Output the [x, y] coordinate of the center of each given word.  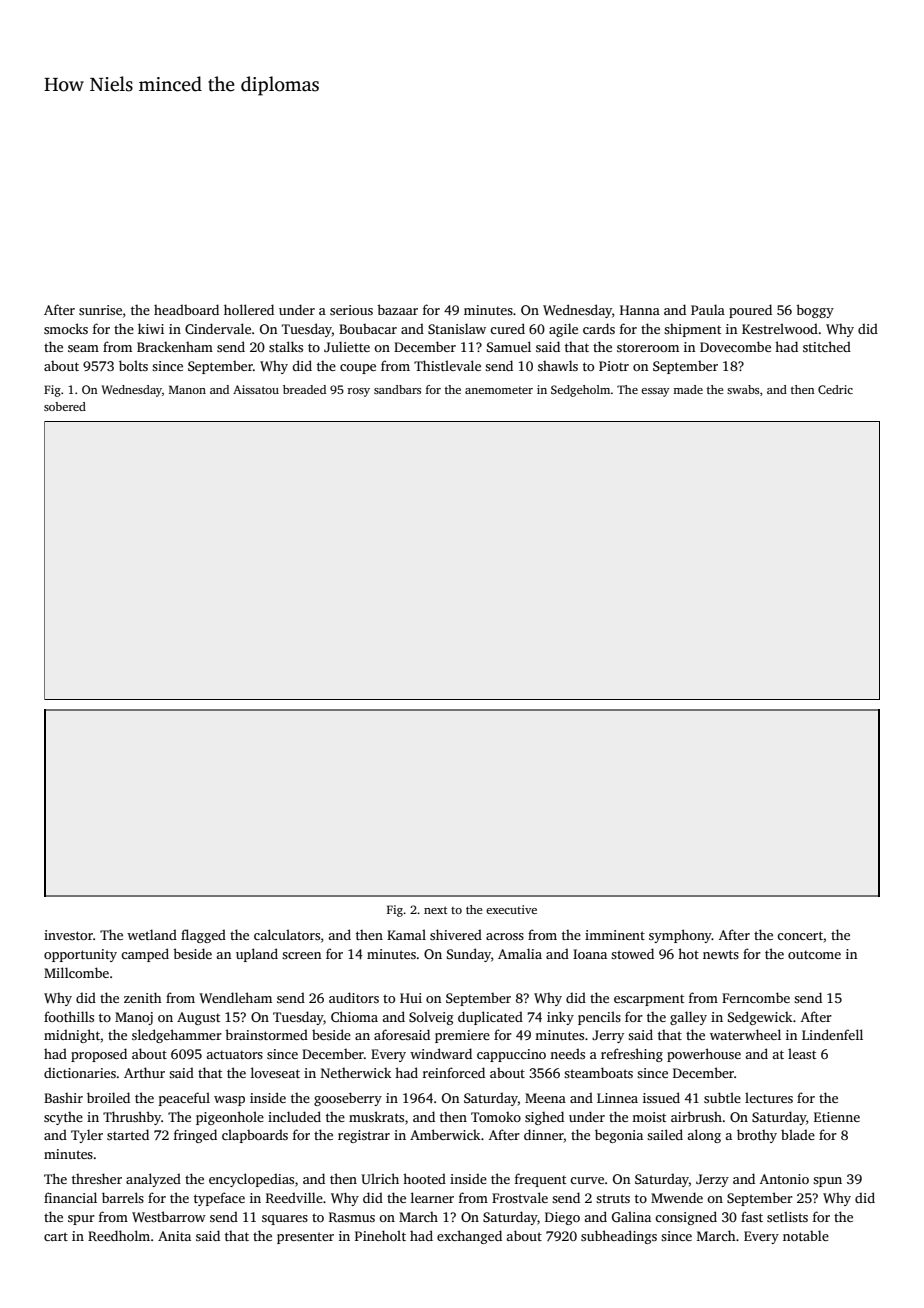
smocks [66, 328]
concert [800, 935]
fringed [195, 1136]
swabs [743, 389]
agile [563, 330]
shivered [456, 934]
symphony [680, 936]
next [436, 910]
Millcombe [76, 972]
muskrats [376, 1116]
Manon [187, 389]
